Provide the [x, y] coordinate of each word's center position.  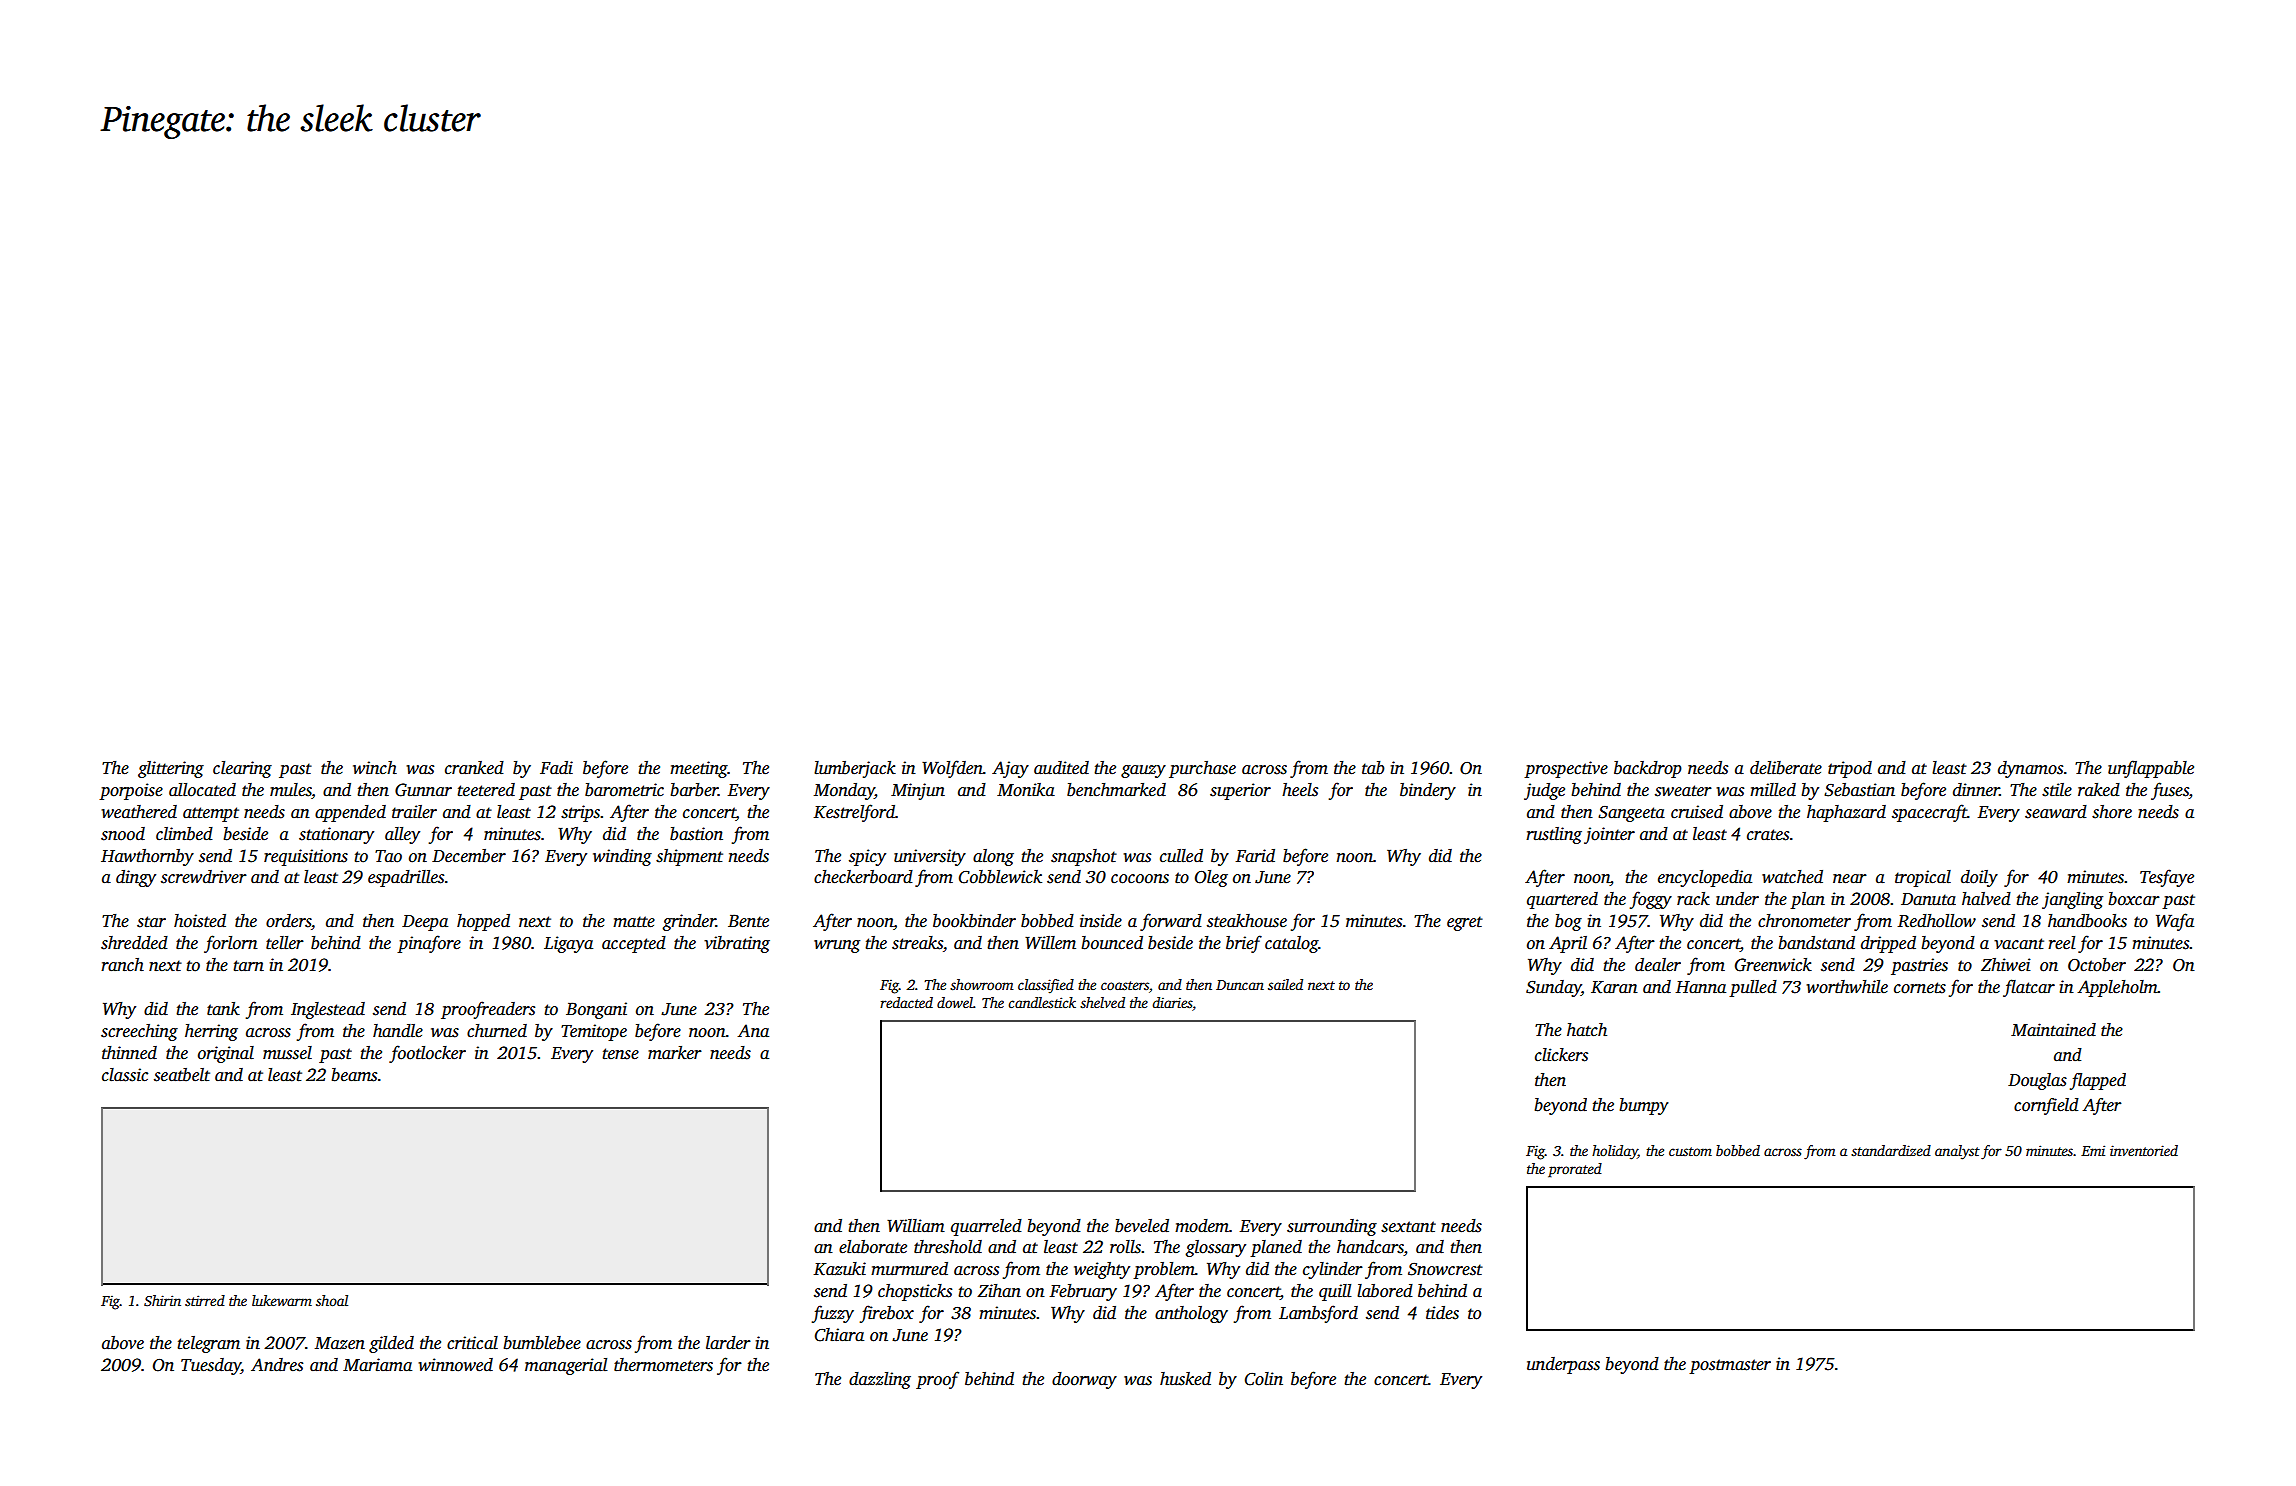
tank [223, 1009]
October [2097, 965]
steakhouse [1247, 921]
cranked [474, 768]
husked [1185, 1379]
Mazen [340, 1343]
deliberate [1786, 768]
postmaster [1730, 1366]
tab [1373, 768]
